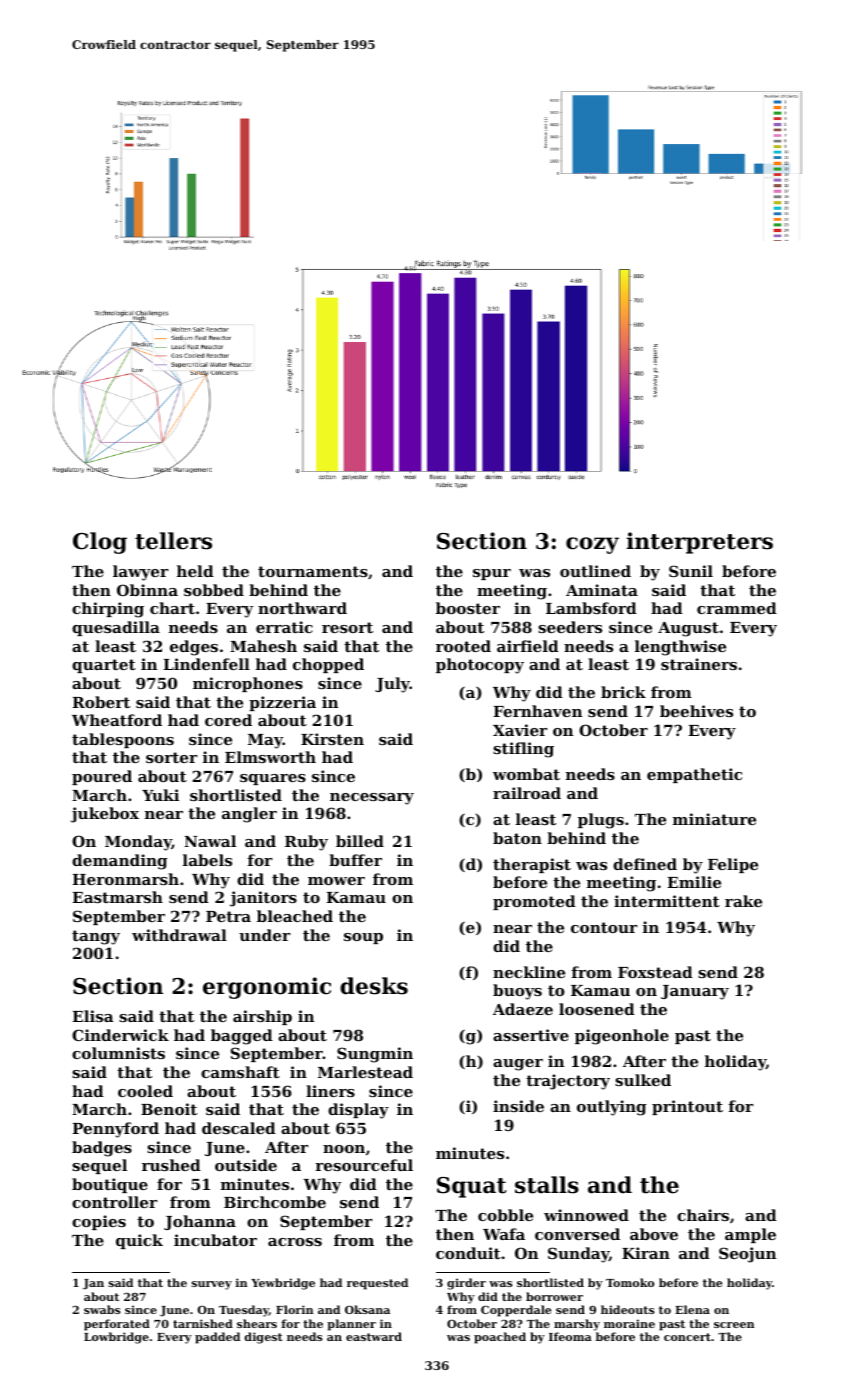  Describe the element at coordinates (100, 543) in the screenshot. I see `Clog` at that location.
